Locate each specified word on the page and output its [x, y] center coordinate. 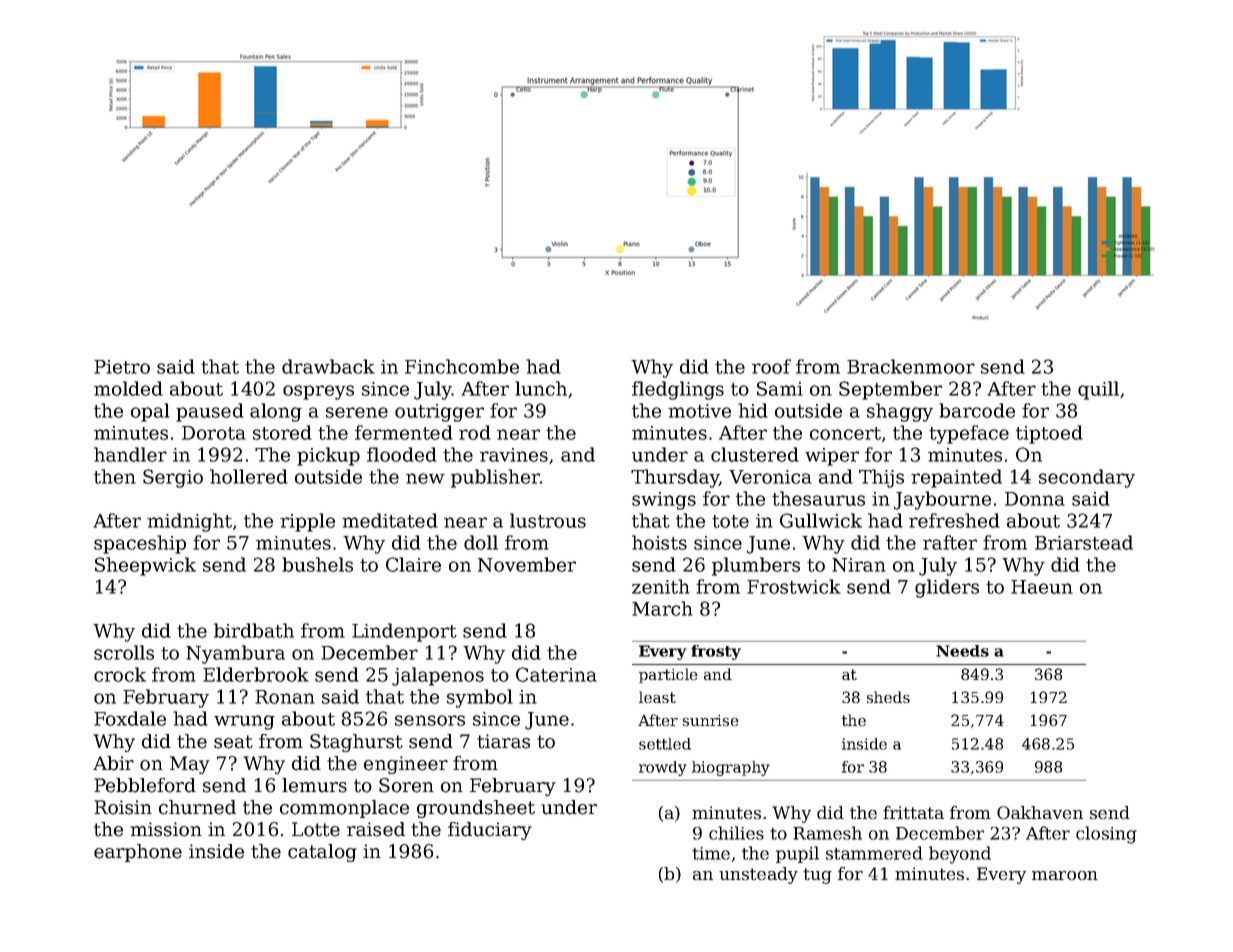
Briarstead [1084, 542]
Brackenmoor [911, 366]
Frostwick [794, 586]
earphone [138, 853]
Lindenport [404, 632]
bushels [317, 564]
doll [481, 542]
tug [817, 876]
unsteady [758, 875]
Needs [962, 651]
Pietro [122, 367]
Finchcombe [462, 366]
